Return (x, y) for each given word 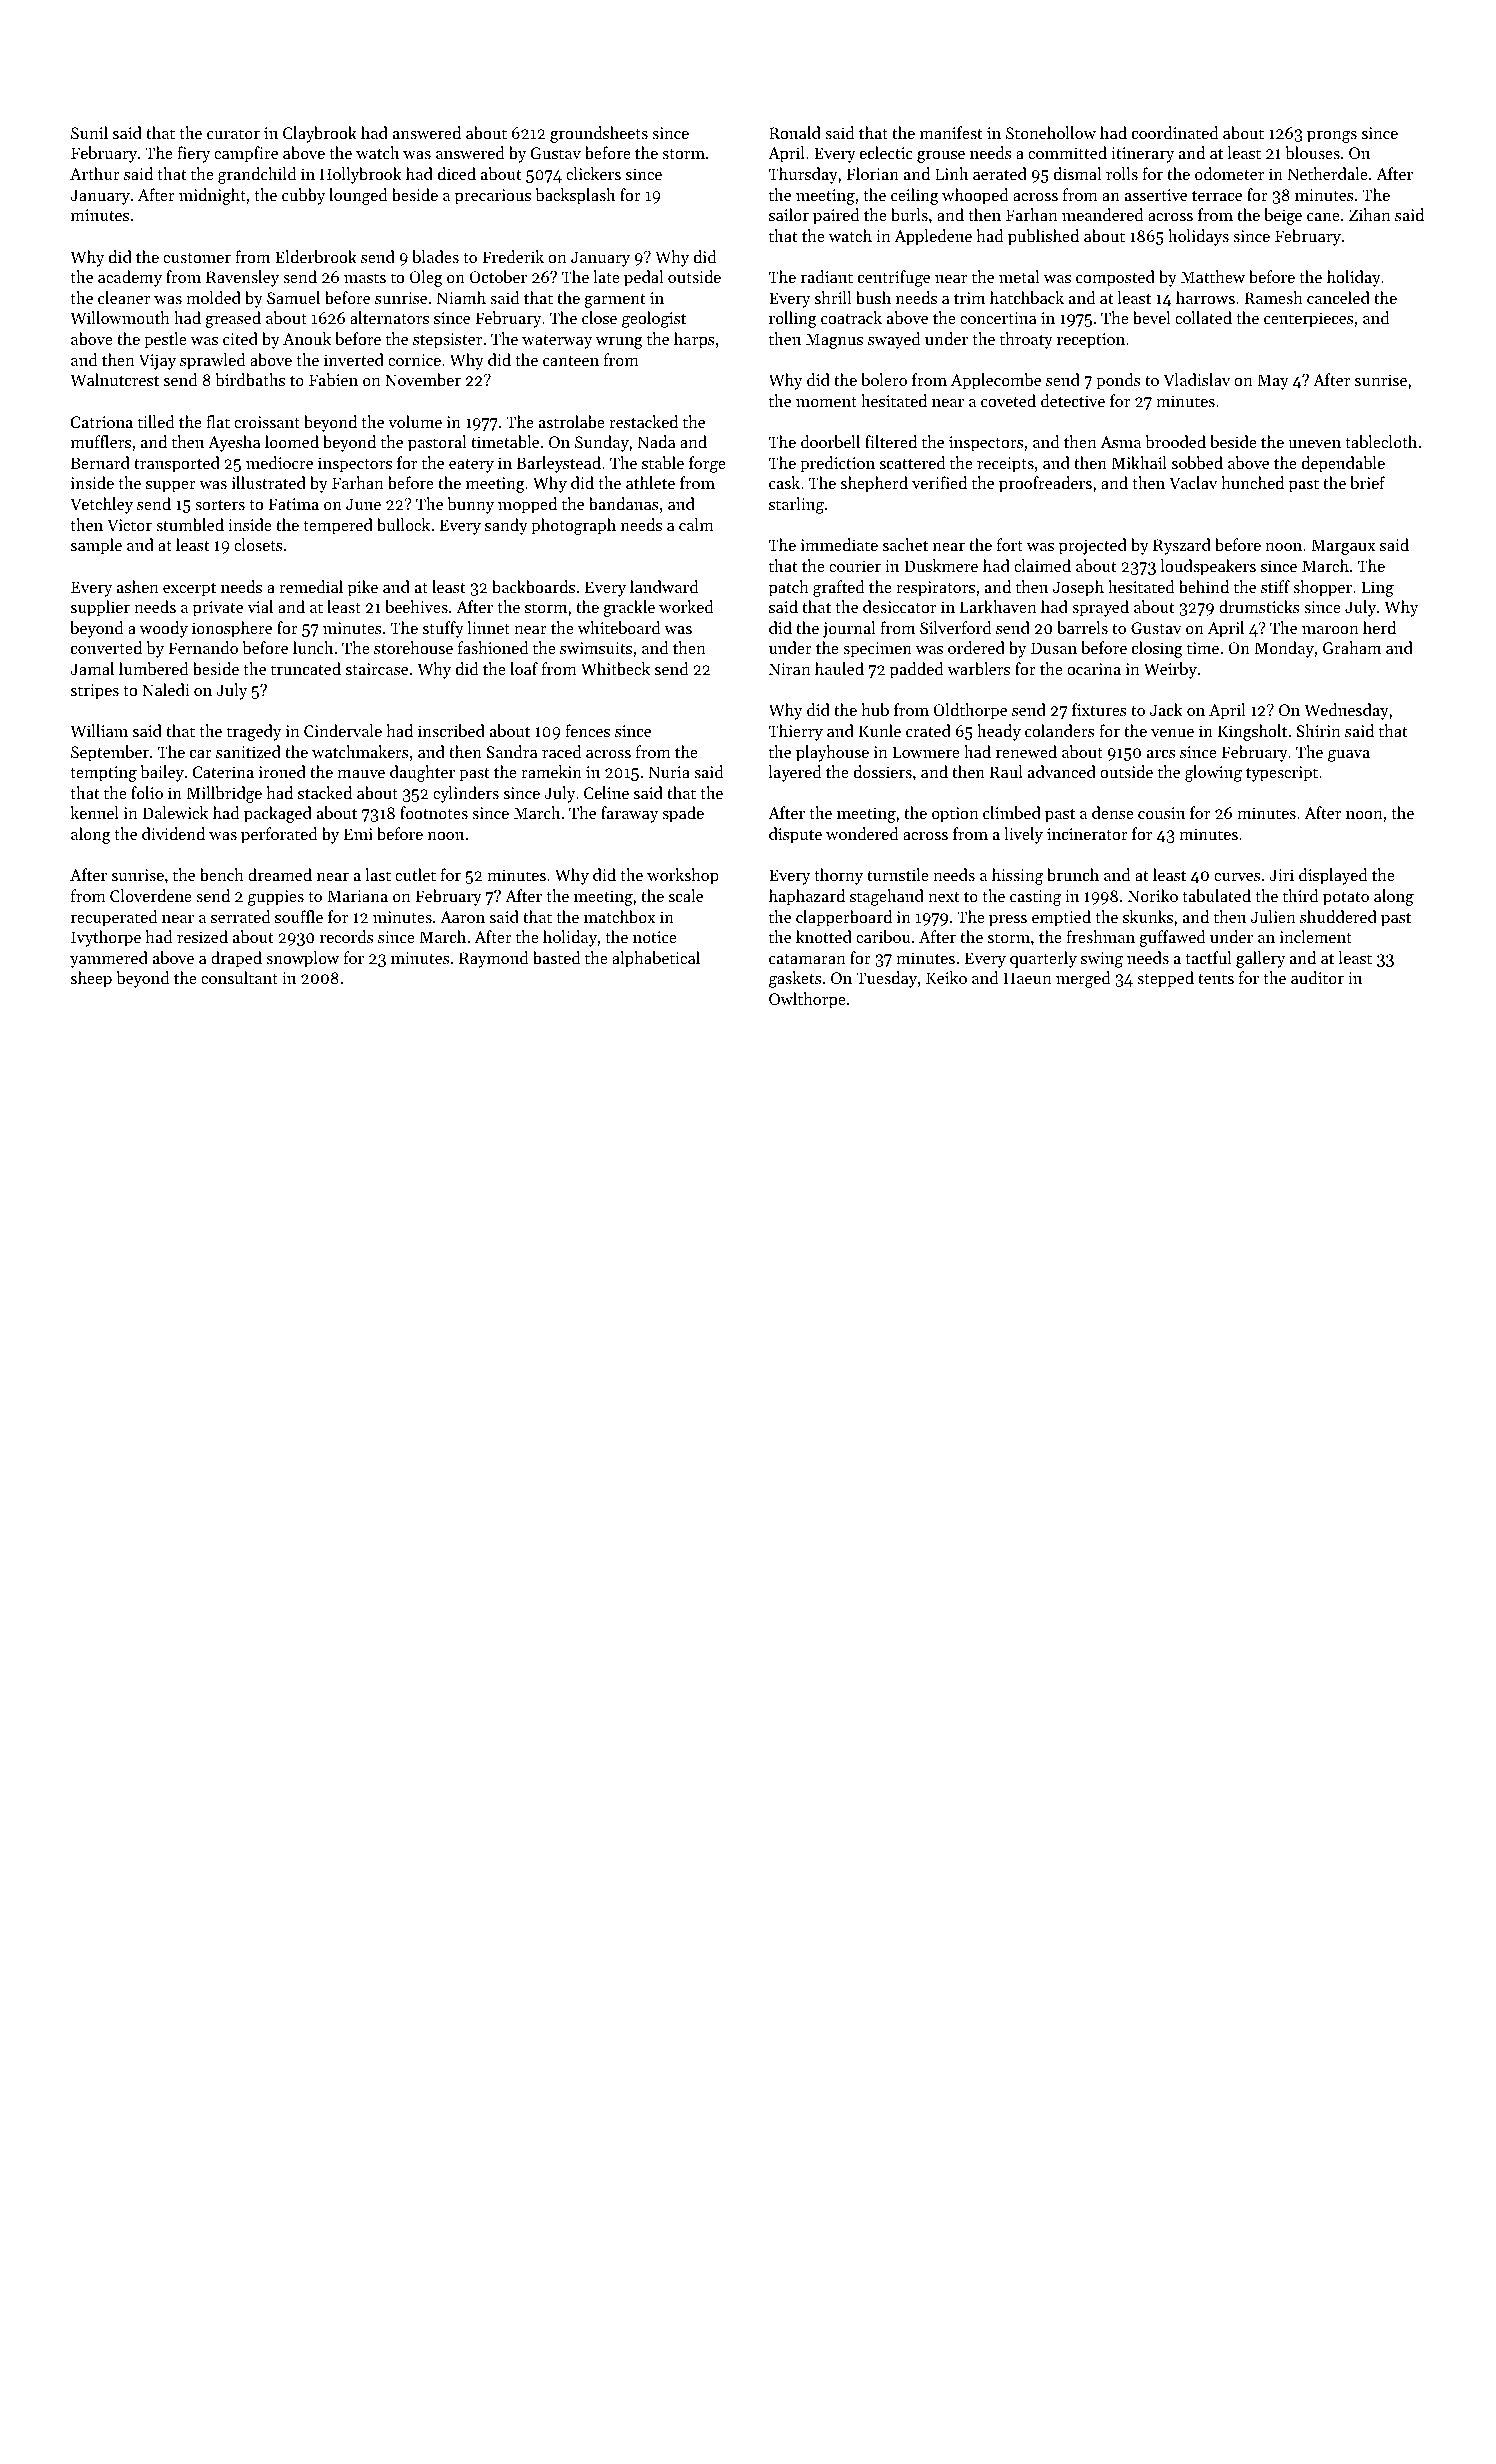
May (1273, 382)
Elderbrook (316, 256)
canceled (1338, 297)
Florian (873, 173)
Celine (606, 792)
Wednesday (1346, 711)
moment (826, 402)
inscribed (451, 730)
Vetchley (101, 505)
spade (683, 814)
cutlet (415, 874)
